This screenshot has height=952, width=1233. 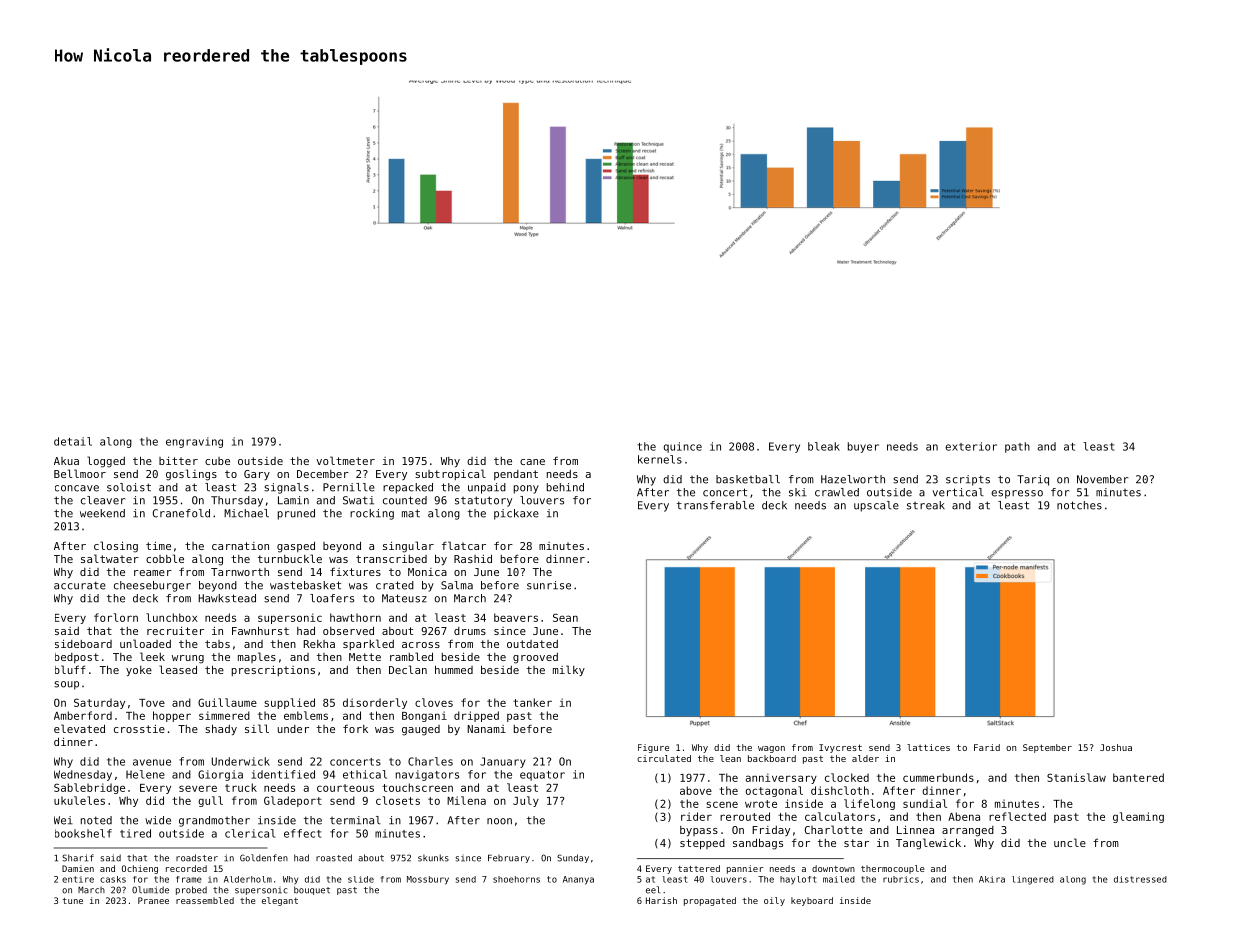 I want to click on hopper, so click(x=172, y=716).
